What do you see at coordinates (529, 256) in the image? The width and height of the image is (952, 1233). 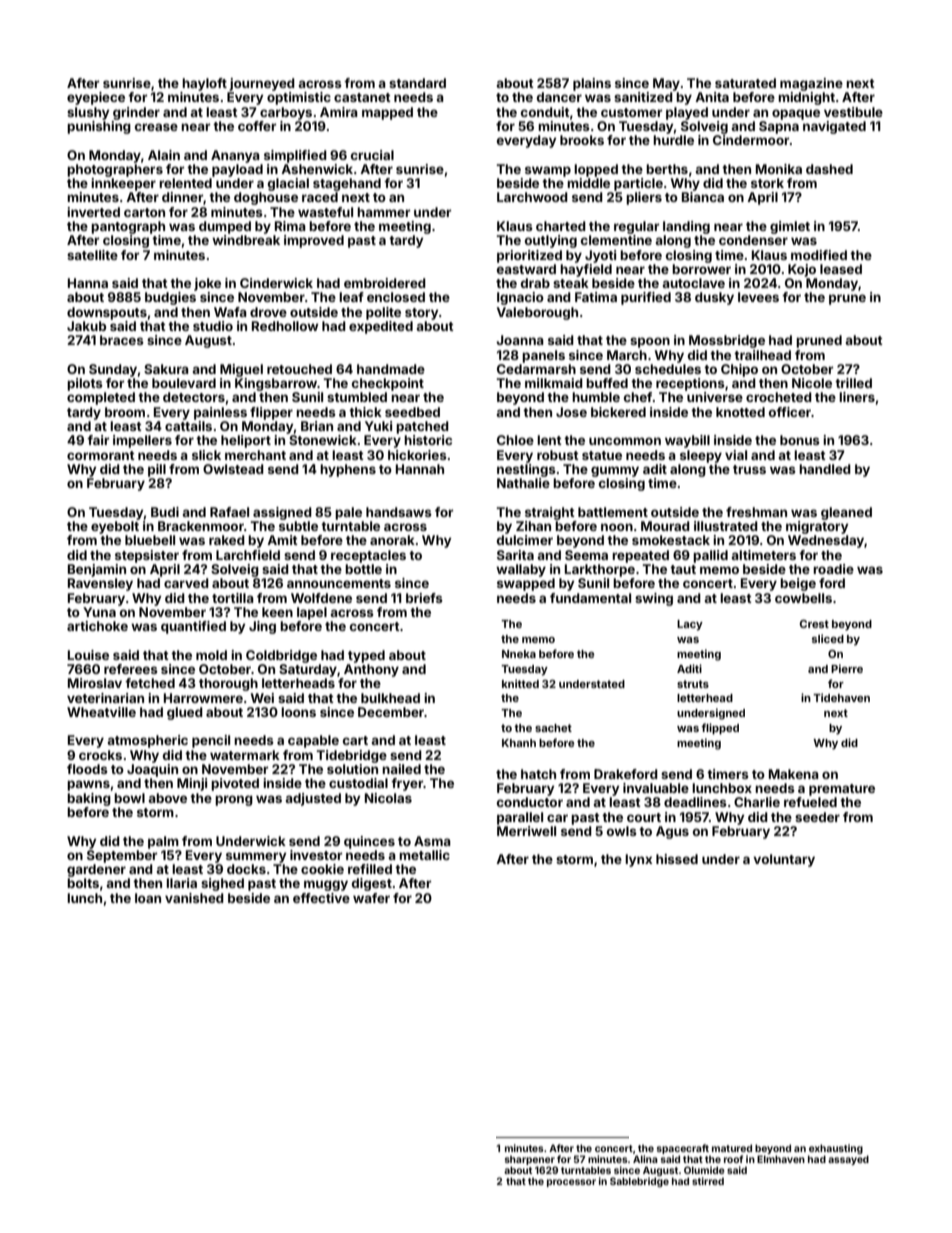 I see `prioritized` at bounding box center [529, 256].
